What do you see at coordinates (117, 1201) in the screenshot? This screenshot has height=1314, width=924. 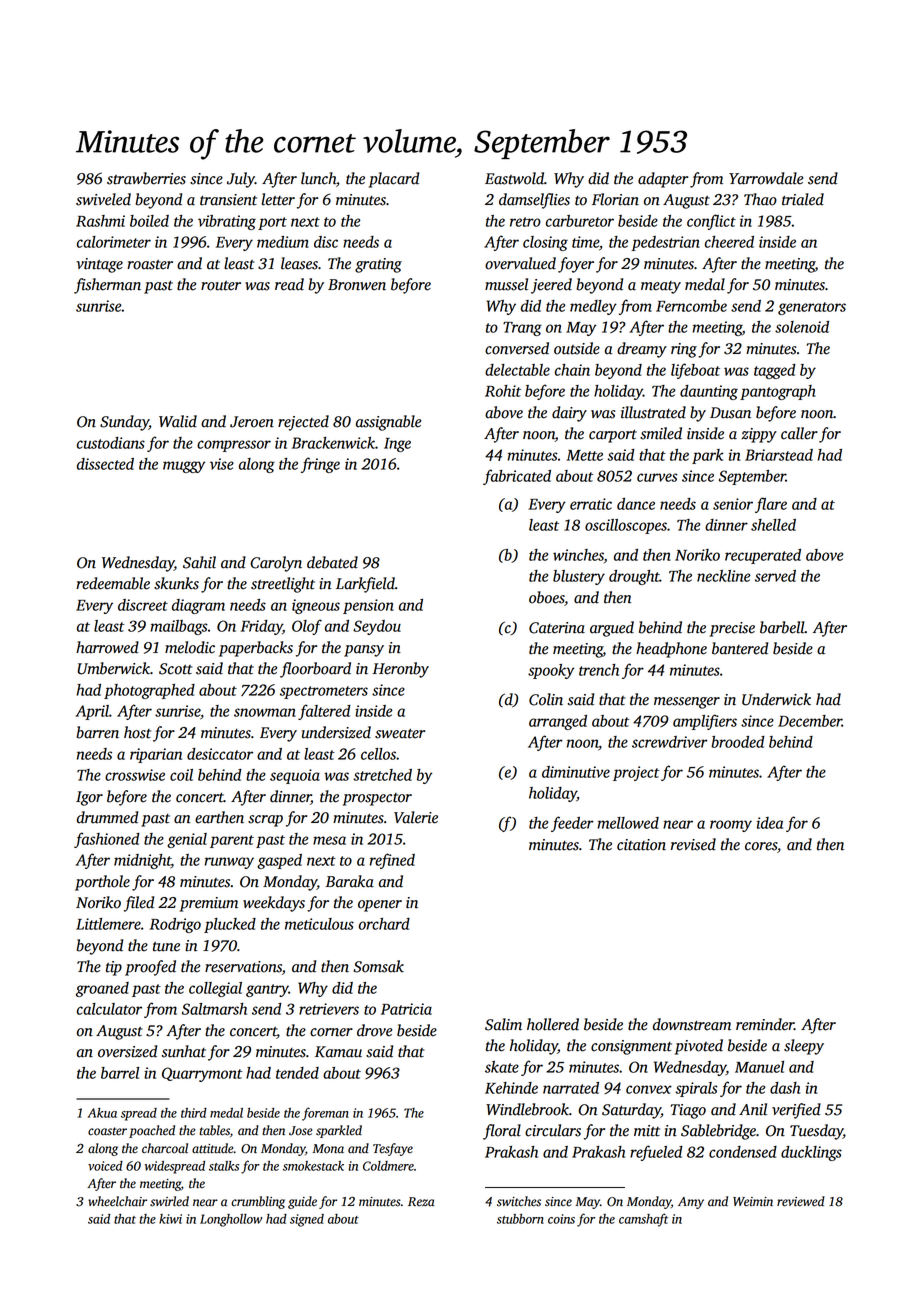 I see `wheelchair` at bounding box center [117, 1201].
